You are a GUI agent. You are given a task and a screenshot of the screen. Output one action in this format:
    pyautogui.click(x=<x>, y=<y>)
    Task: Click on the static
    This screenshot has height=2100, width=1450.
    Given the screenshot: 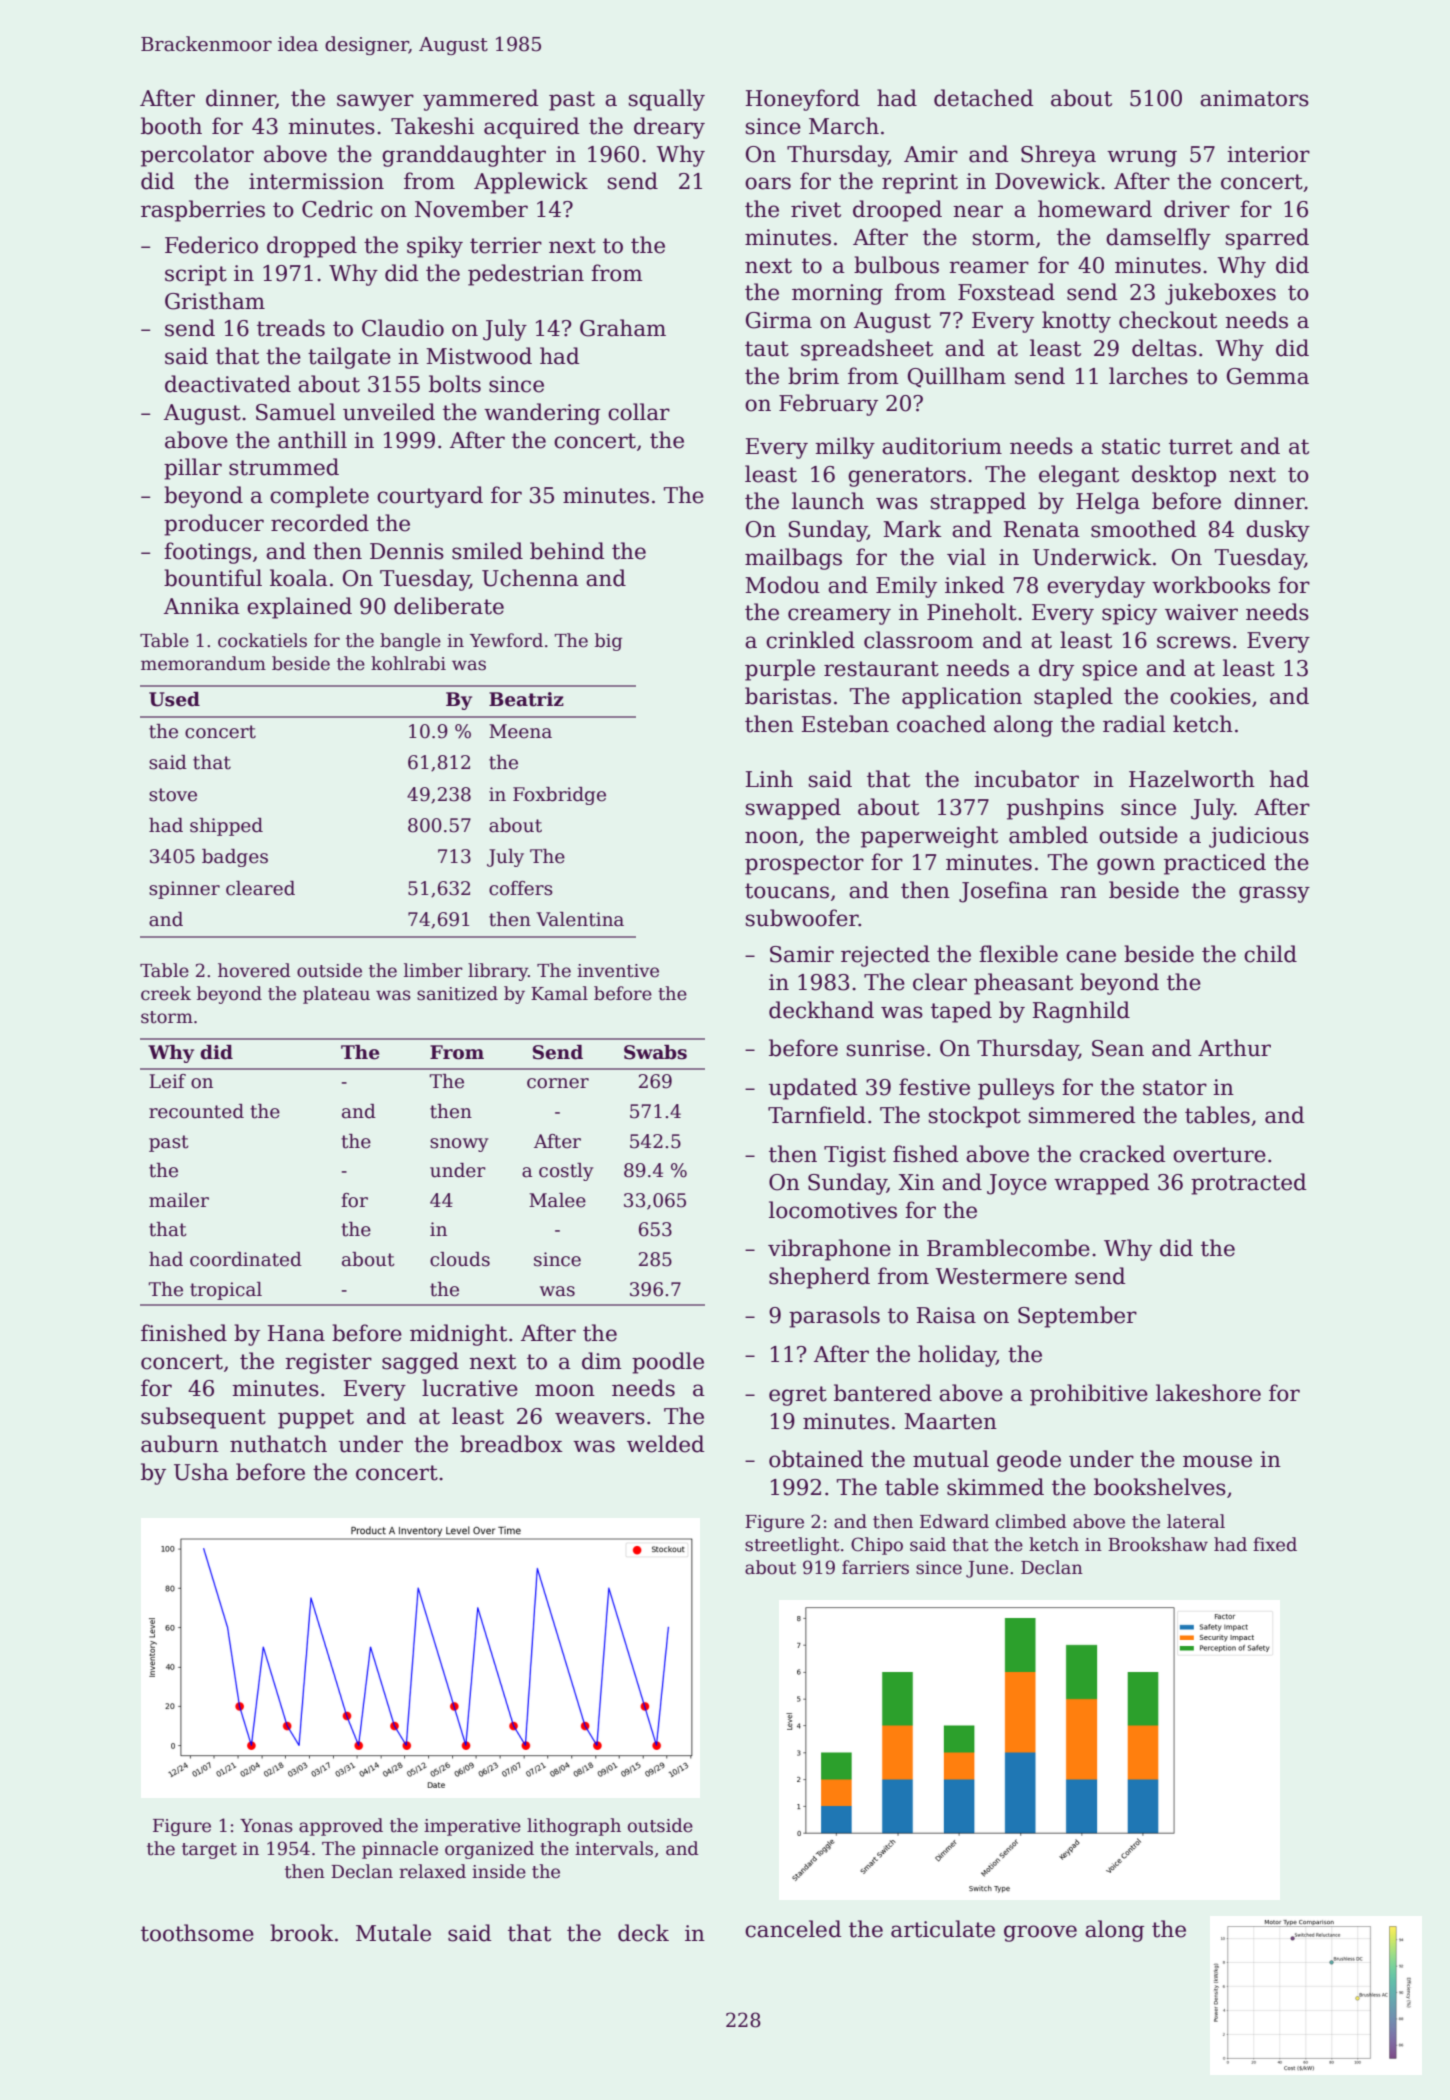 What is the action you would take?
    pyautogui.click(x=1131, y=446)
